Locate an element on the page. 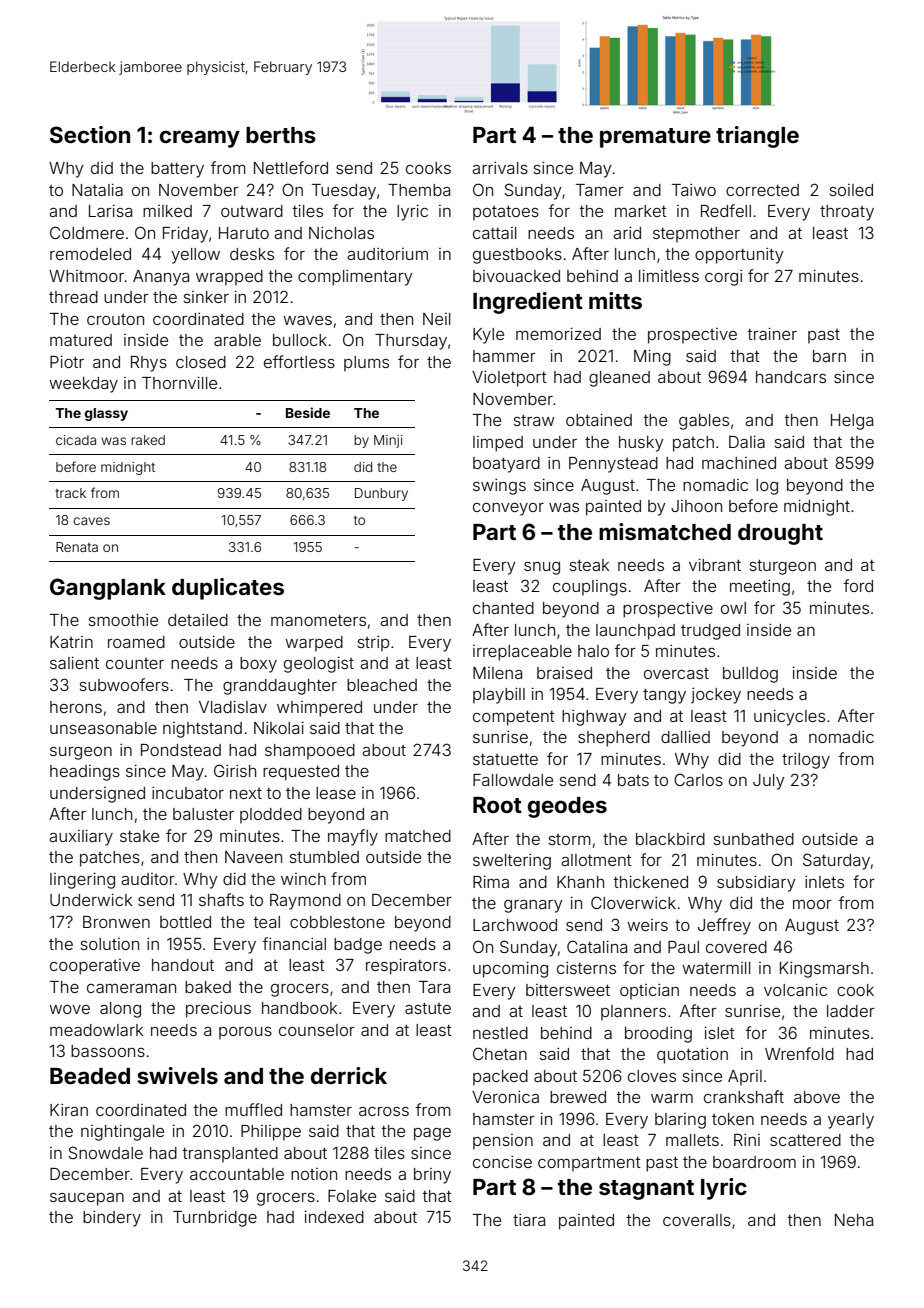 The width and height of the page is (924, 1308). Katrin is located at coordinates (71, 642).
